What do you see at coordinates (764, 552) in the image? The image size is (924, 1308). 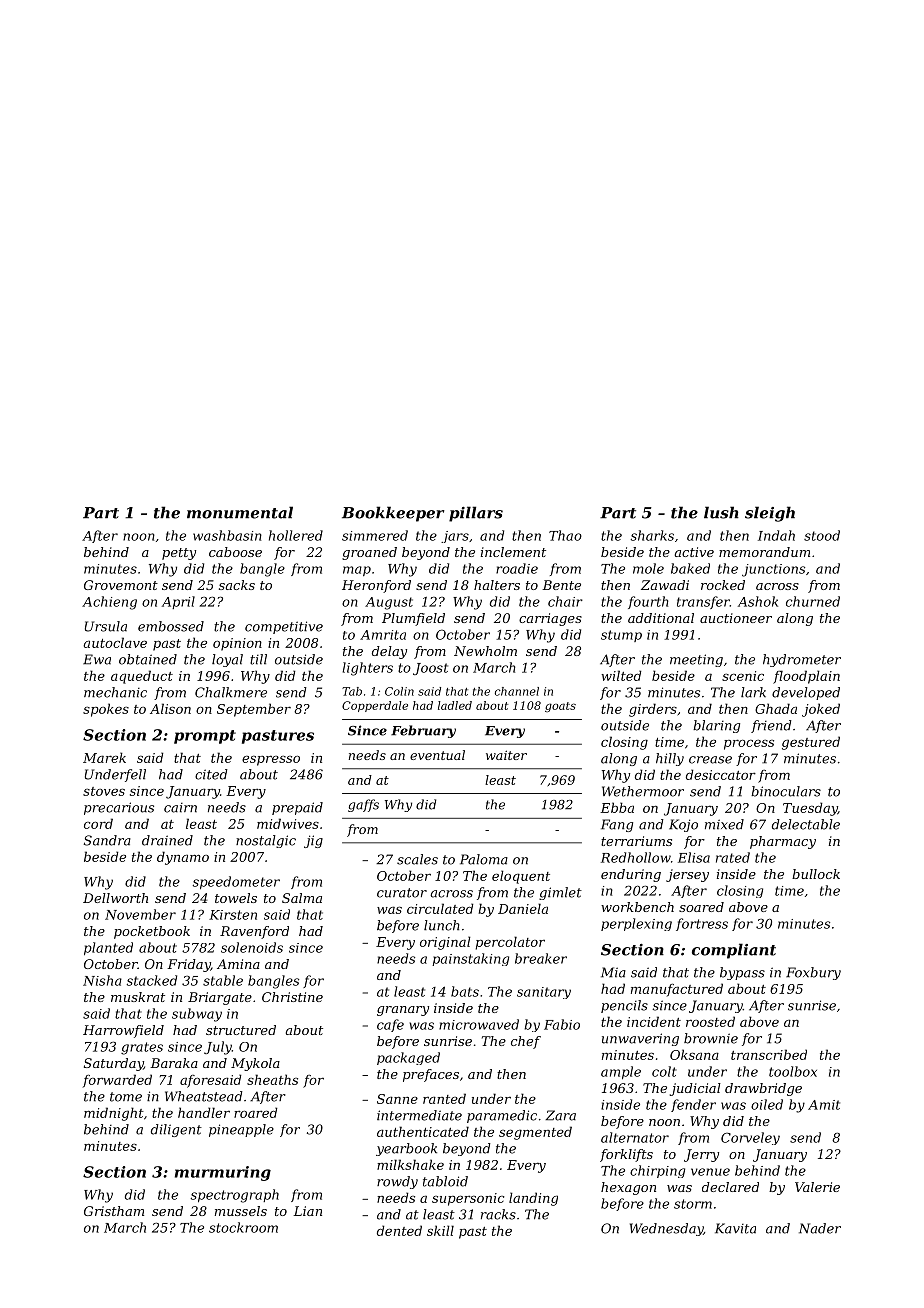 I see `memorandum` at bounding box center [764, 552].
